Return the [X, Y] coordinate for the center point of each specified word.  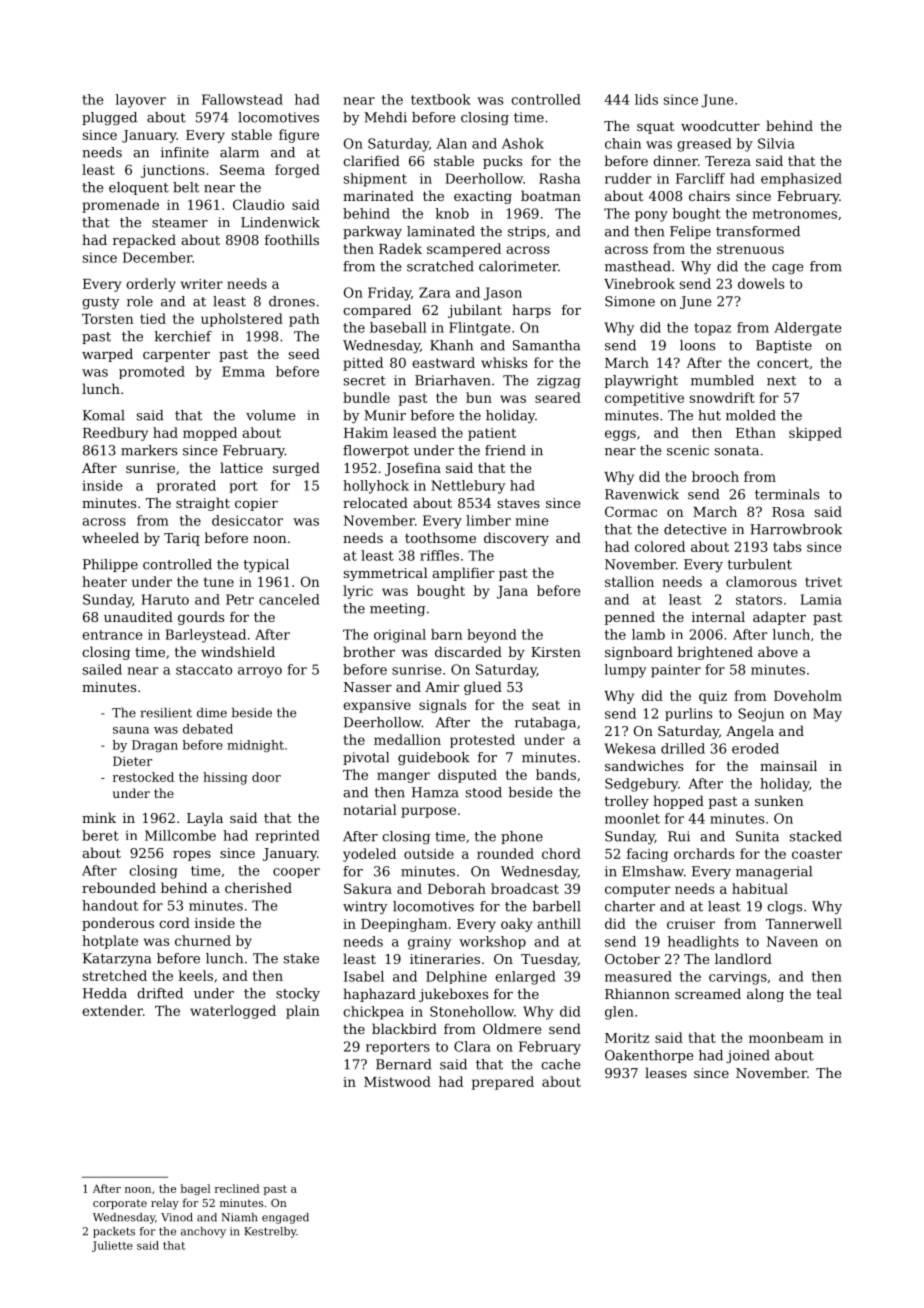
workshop [492, 942]
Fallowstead [242, 99]
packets [114, 1232]
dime [212, 712]
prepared [503, 1083]
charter [630, 906]
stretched [115, 975]
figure [299, 136]
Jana [512, 592]
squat [655, 128]
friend [505, 450]
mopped [210, 434]
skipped [815, 434]
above [778, 651]
